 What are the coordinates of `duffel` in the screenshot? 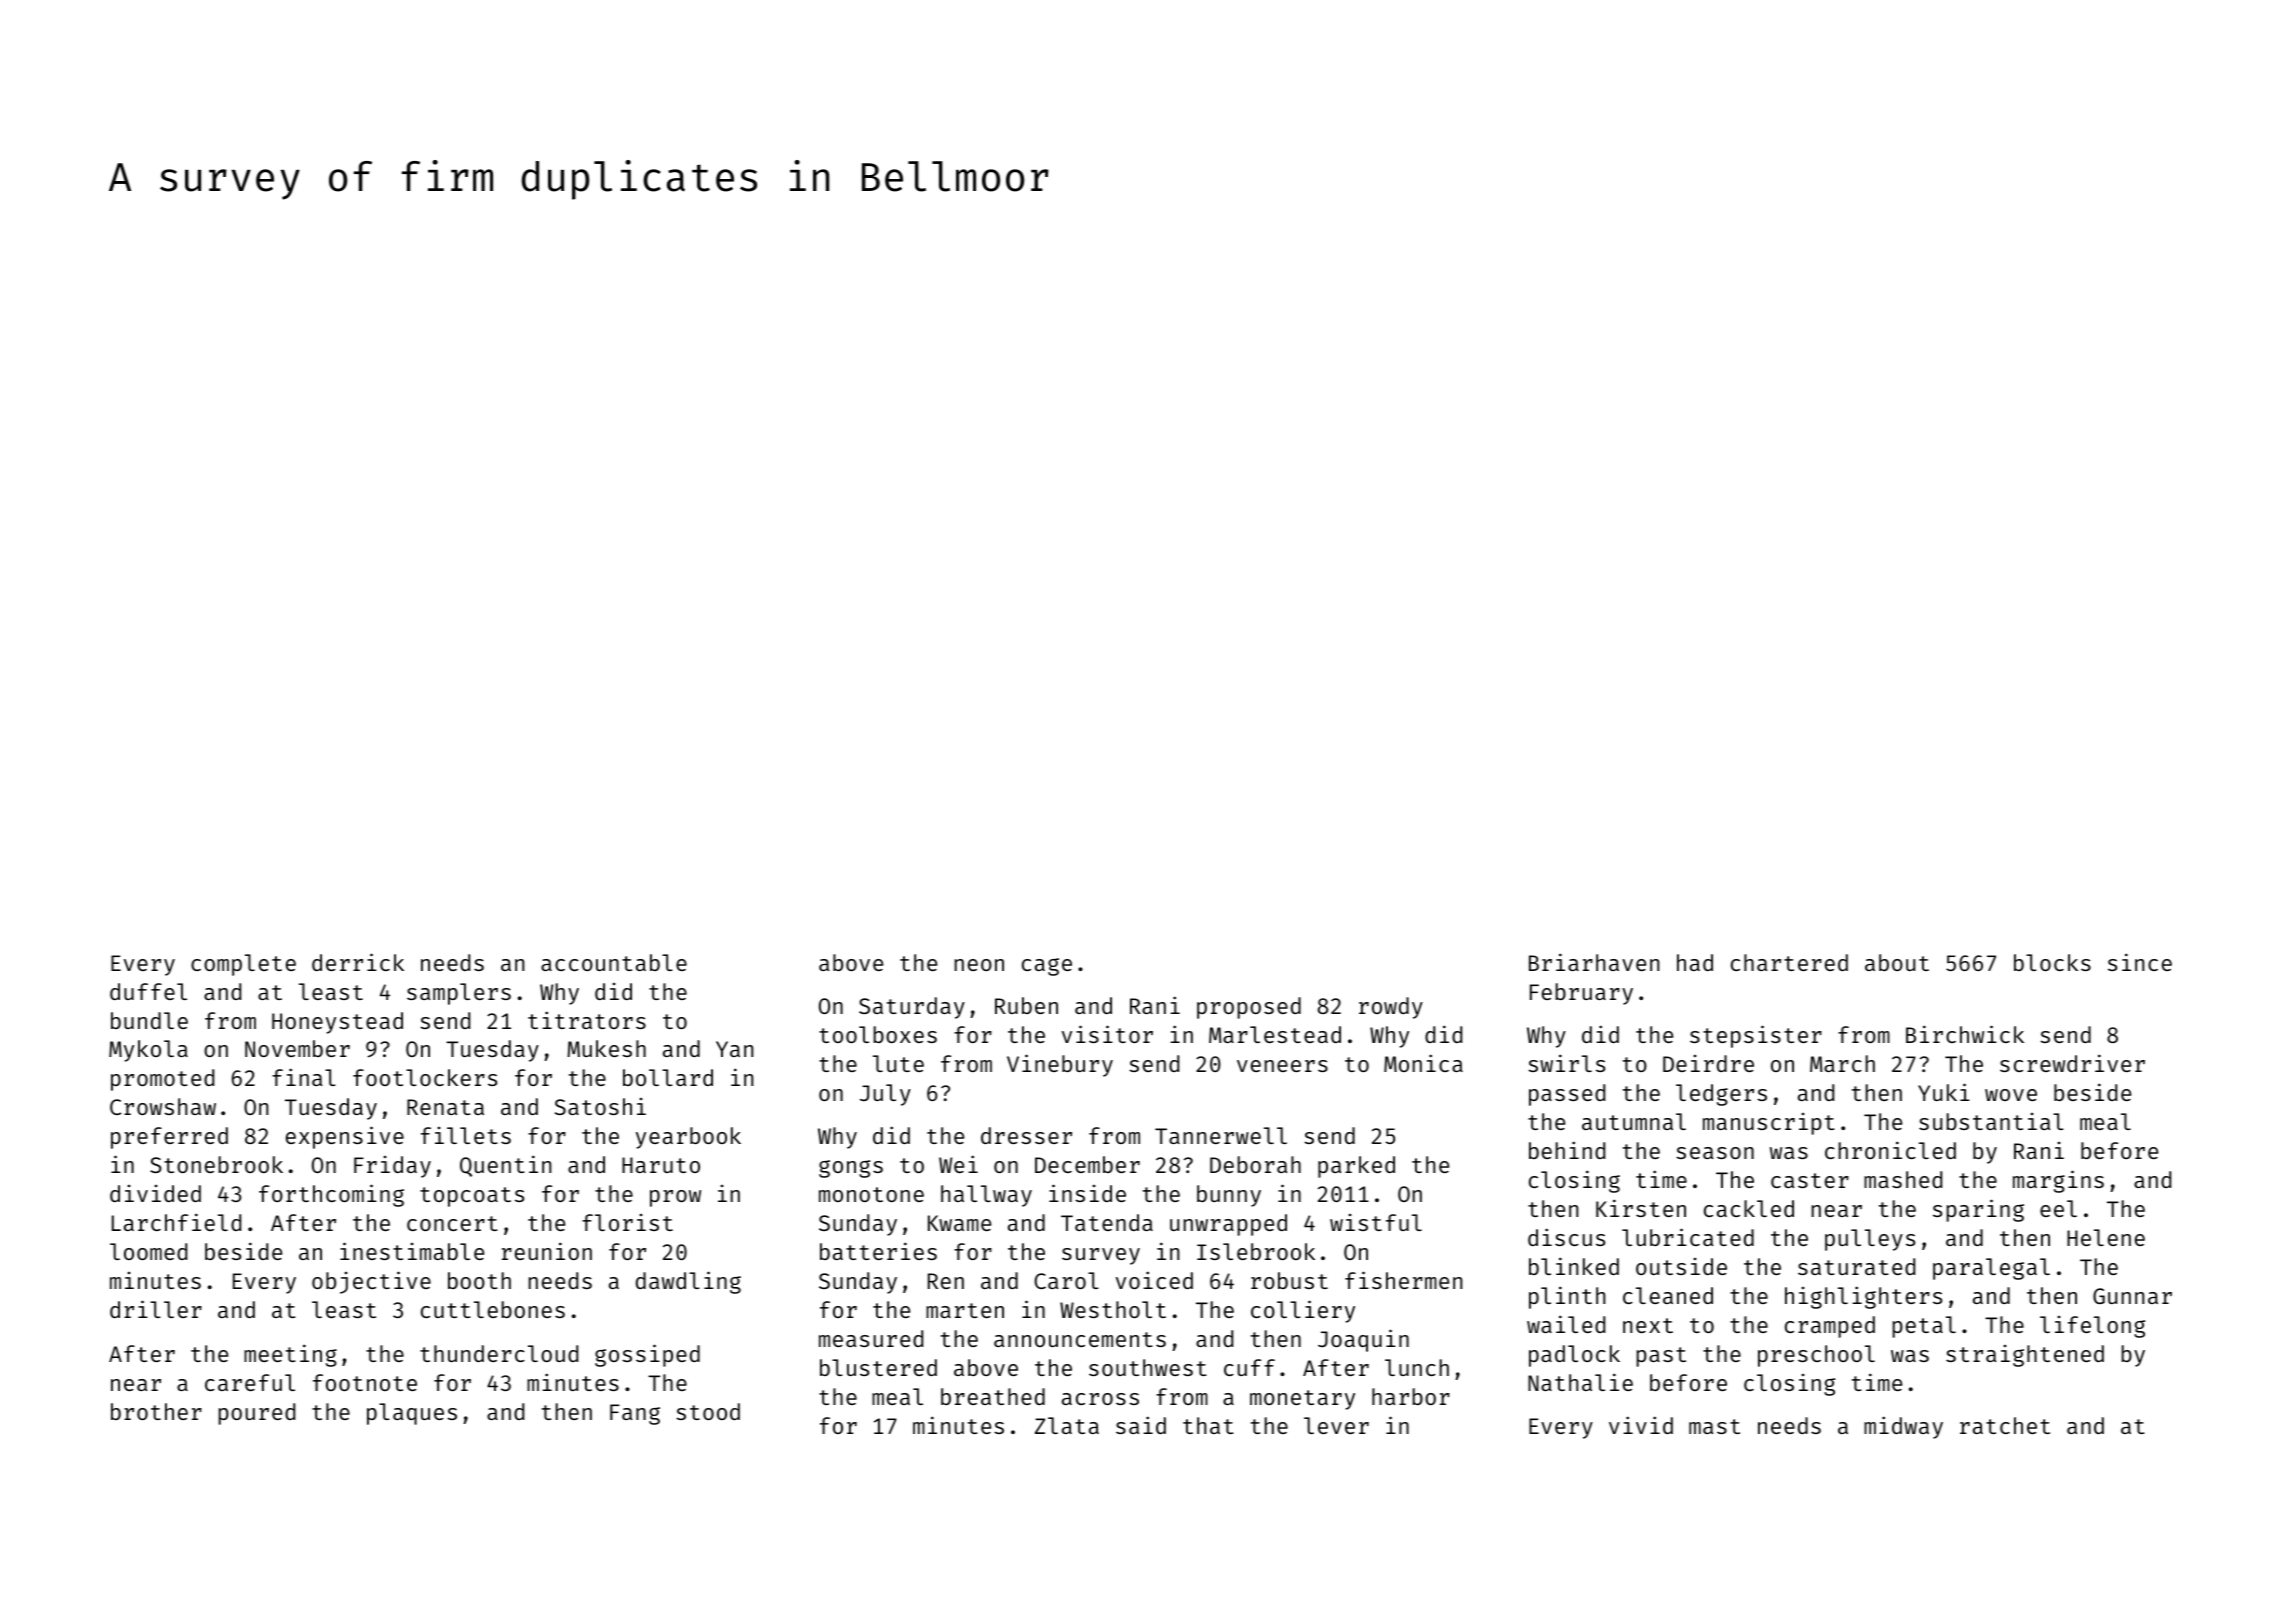 It's located at (148, 991).
